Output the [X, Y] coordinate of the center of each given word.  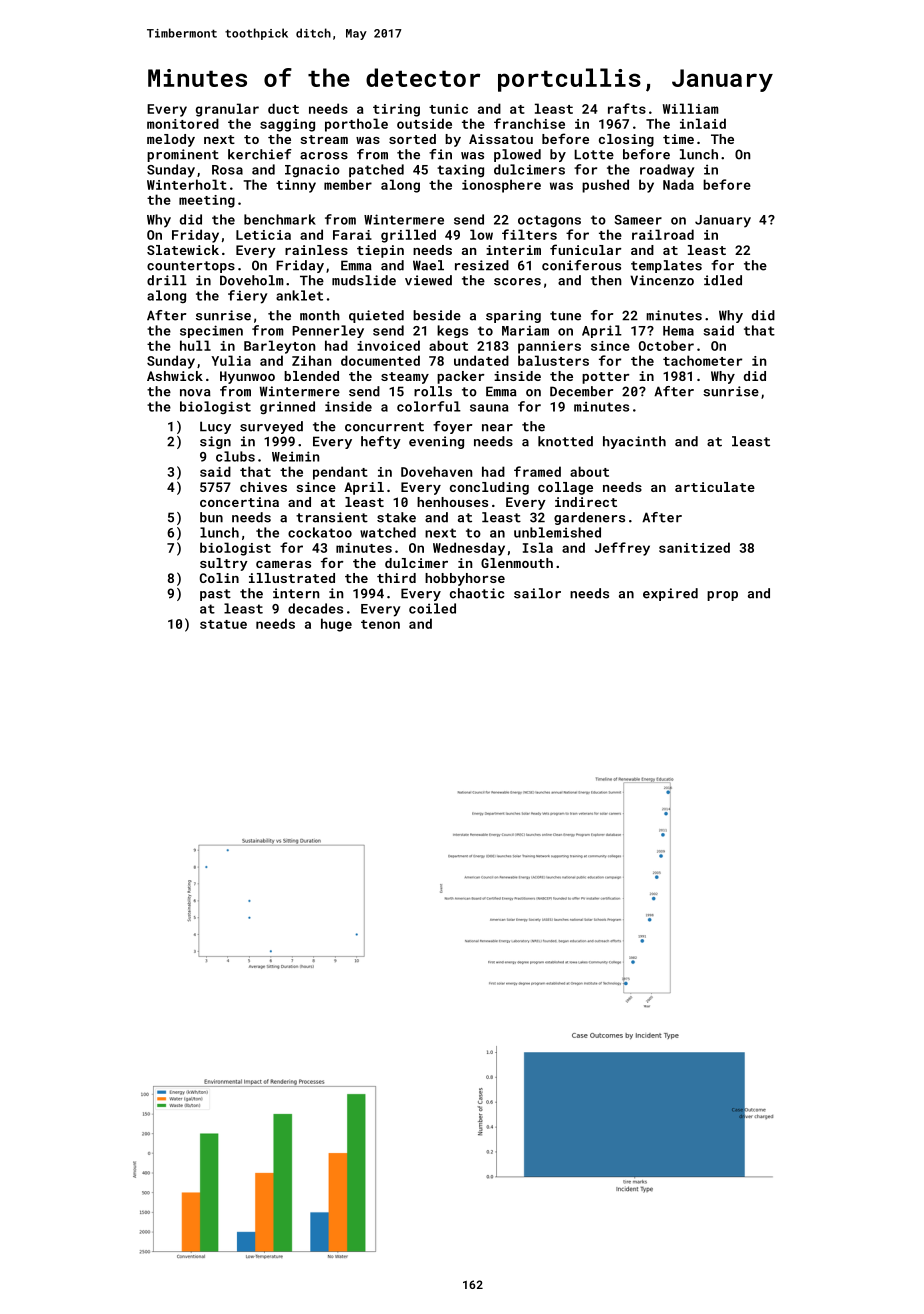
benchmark [280, 219]
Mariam [525, 330]
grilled [408, 236]
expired [670, 594]
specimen [211, 331]
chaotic [477, 593]
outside [424, 123]
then [606, 280]
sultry [224, 564]
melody [171, 140]
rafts [627, 108]
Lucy [215, 427]
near [497, 428]
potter [606, 378]
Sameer [638, 220]
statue [223, 624]
